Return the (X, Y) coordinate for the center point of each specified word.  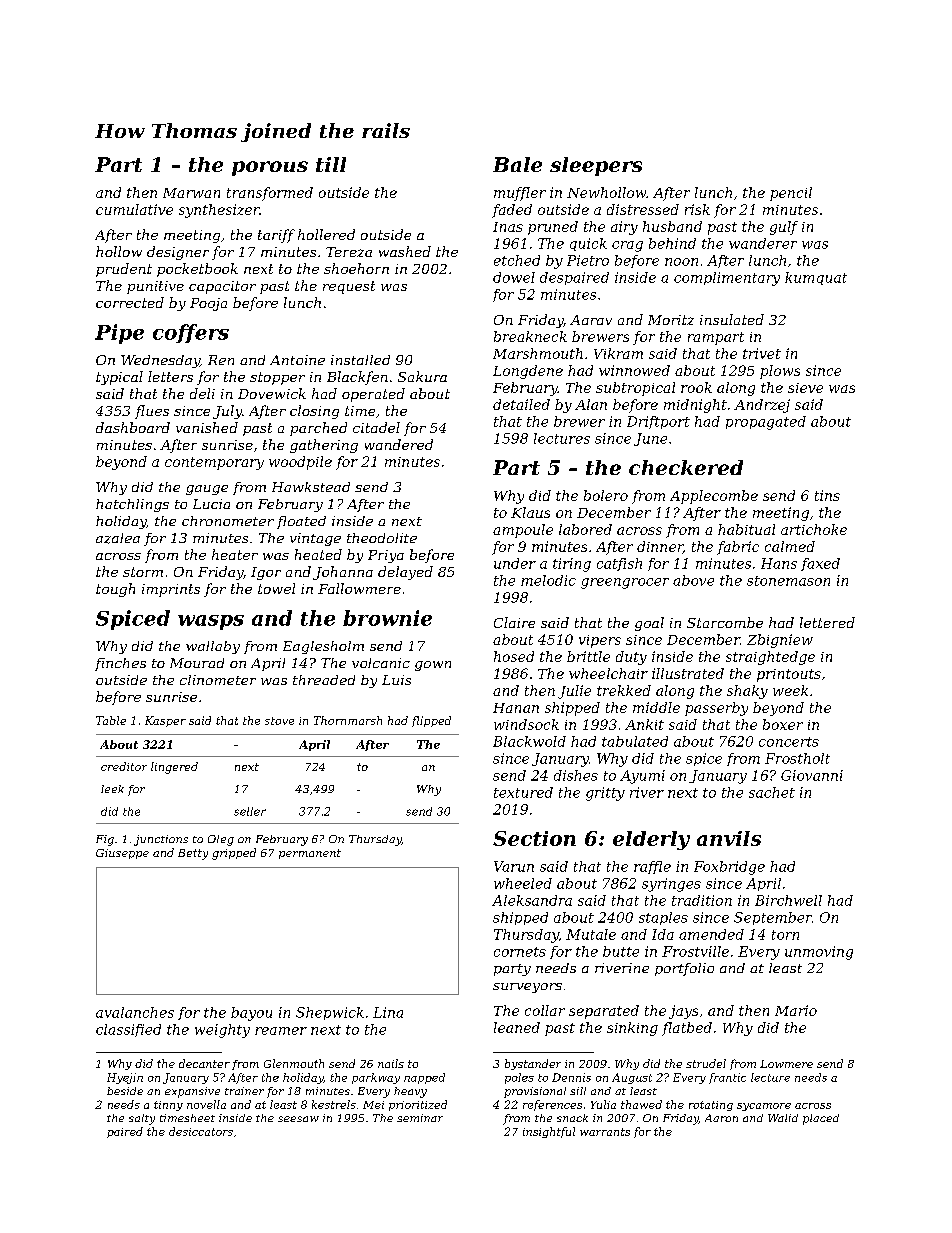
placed (821, 1119)
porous (270, 168)
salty (142, 1119)
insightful (549, 1132)
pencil (791, 194)
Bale (517, 164)
